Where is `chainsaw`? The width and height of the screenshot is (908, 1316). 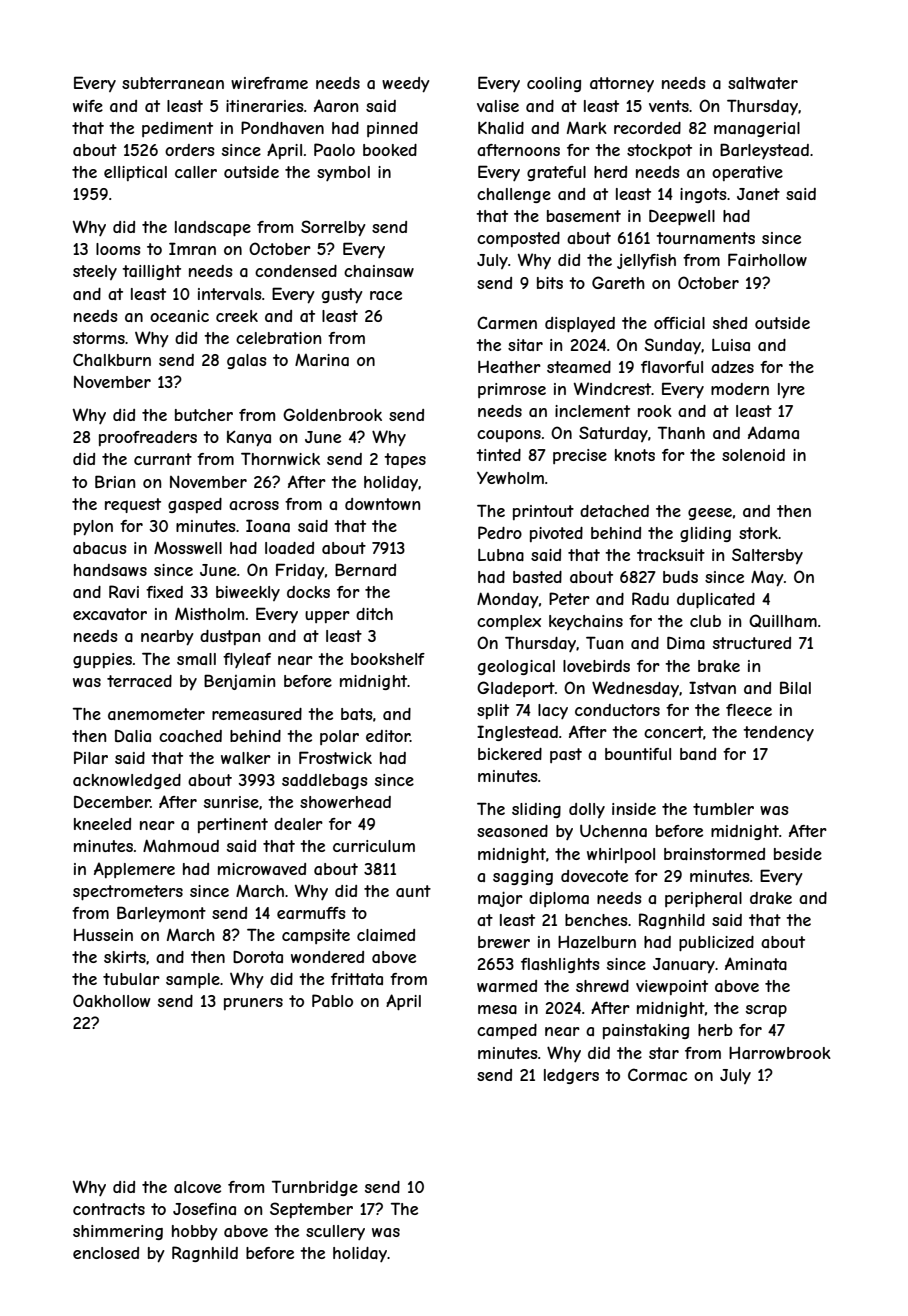
chainsaw is located at coordinates (379, 271).
